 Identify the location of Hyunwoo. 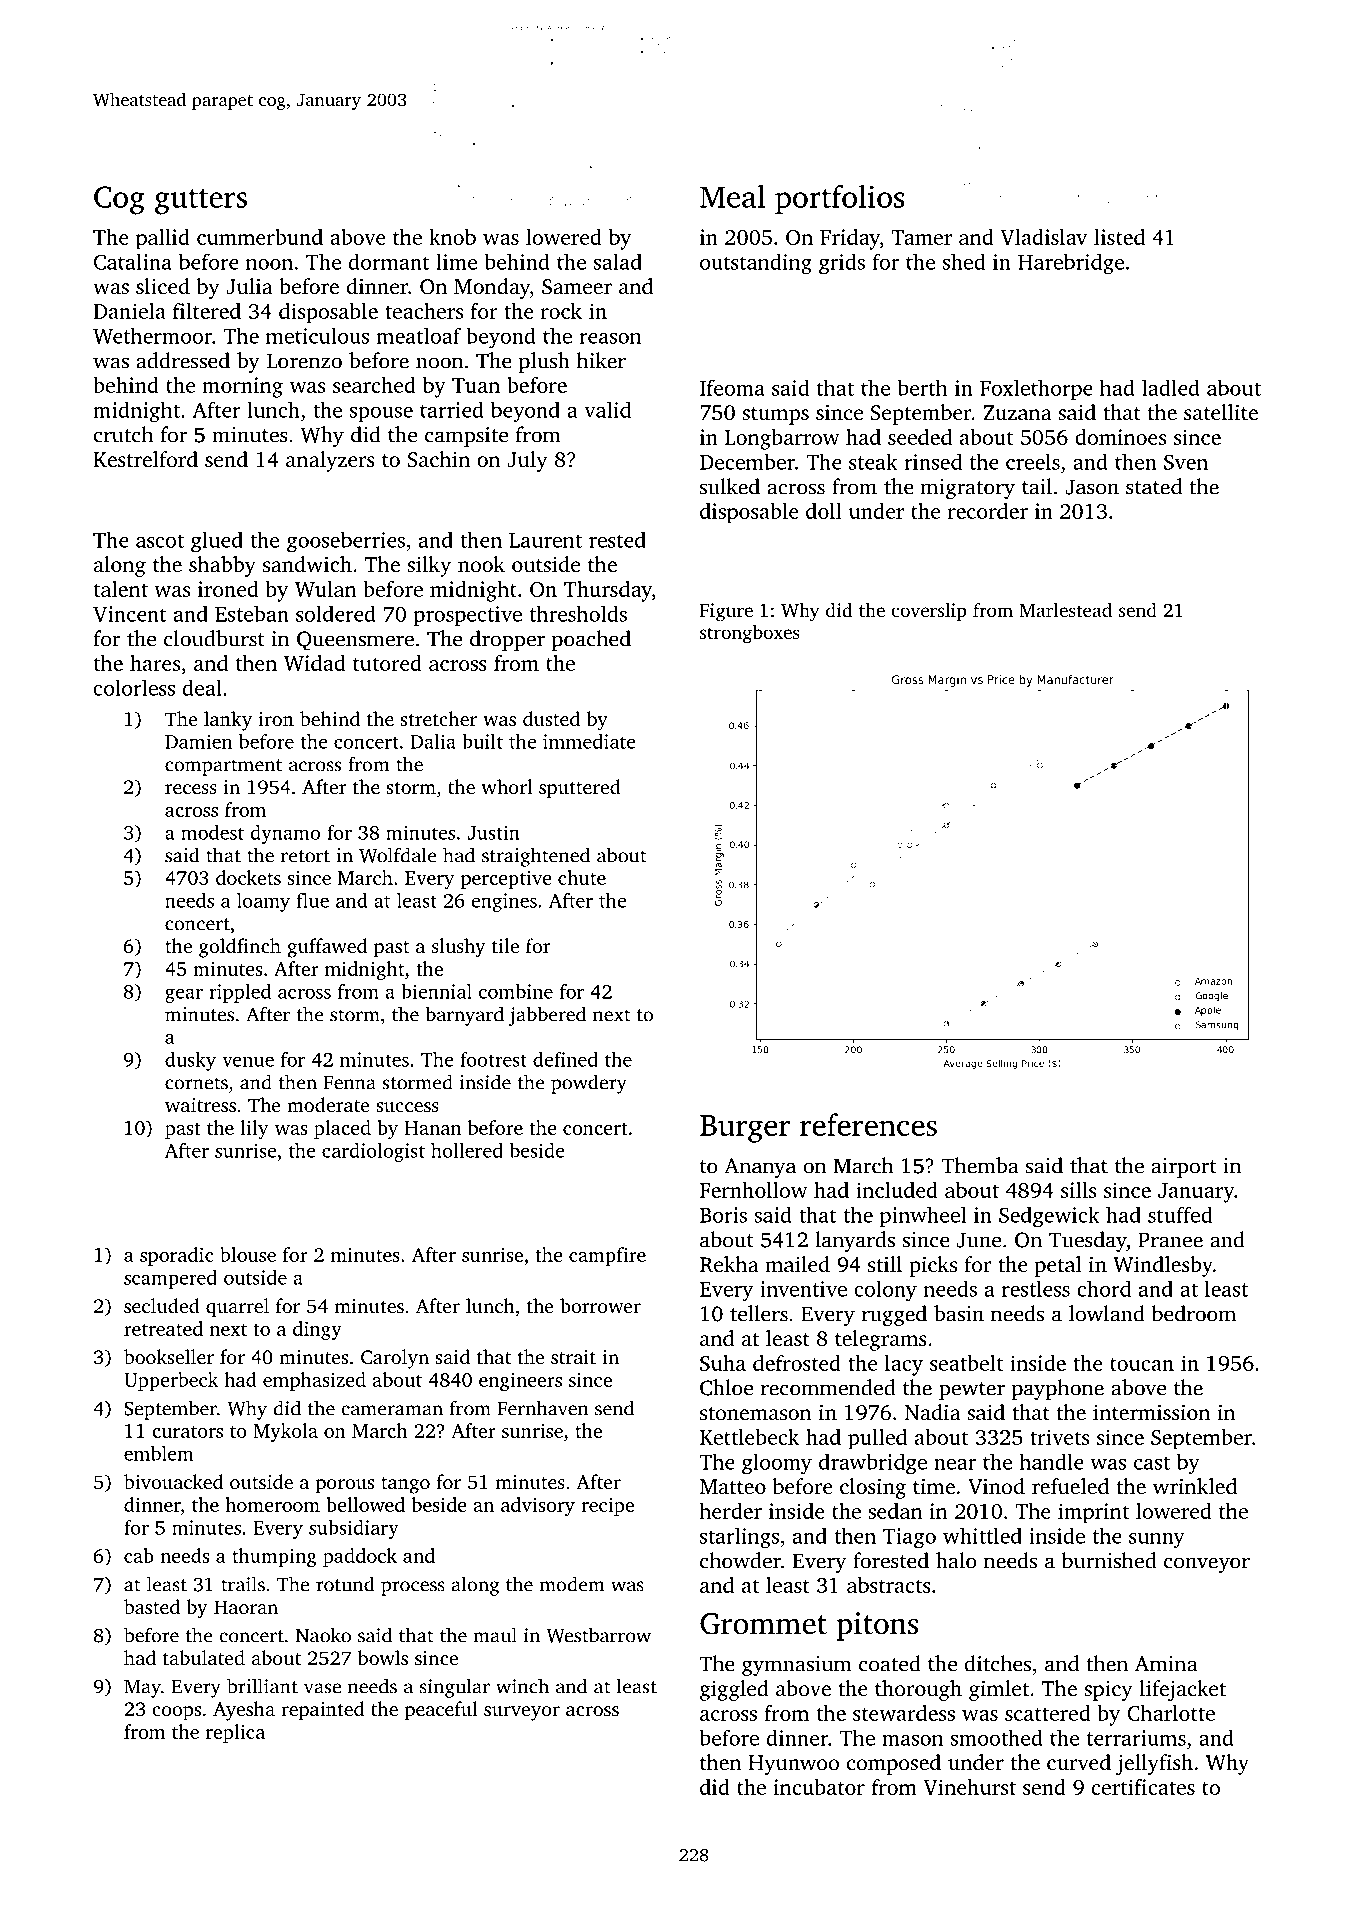
(793, 1765).
